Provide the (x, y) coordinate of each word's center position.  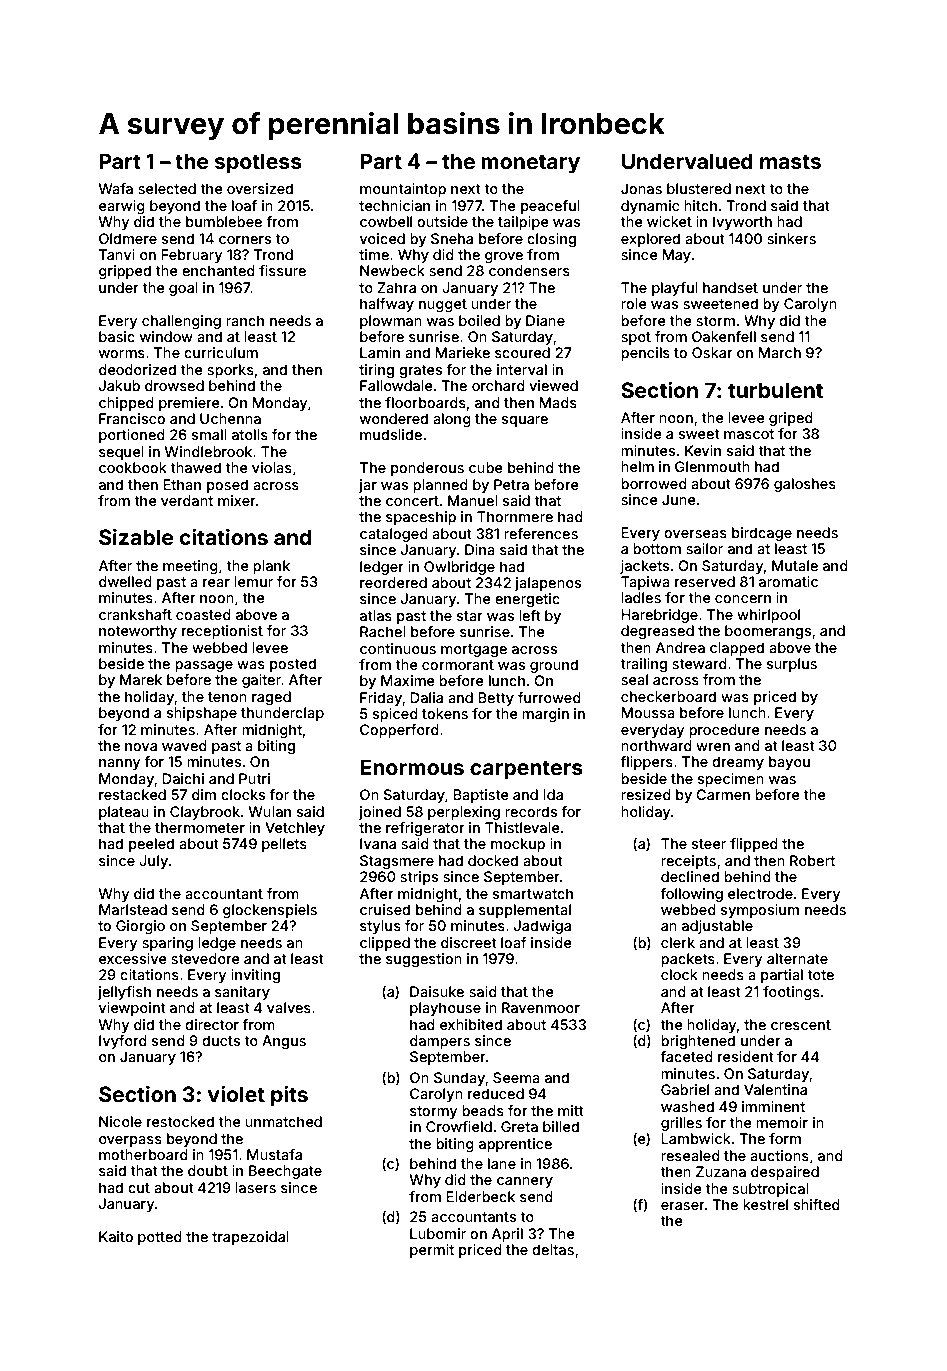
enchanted (218, 270)
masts (790, 161)
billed (561, 1126)
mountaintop (403, 190)
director (212, 1024)
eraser (683, 1206)
